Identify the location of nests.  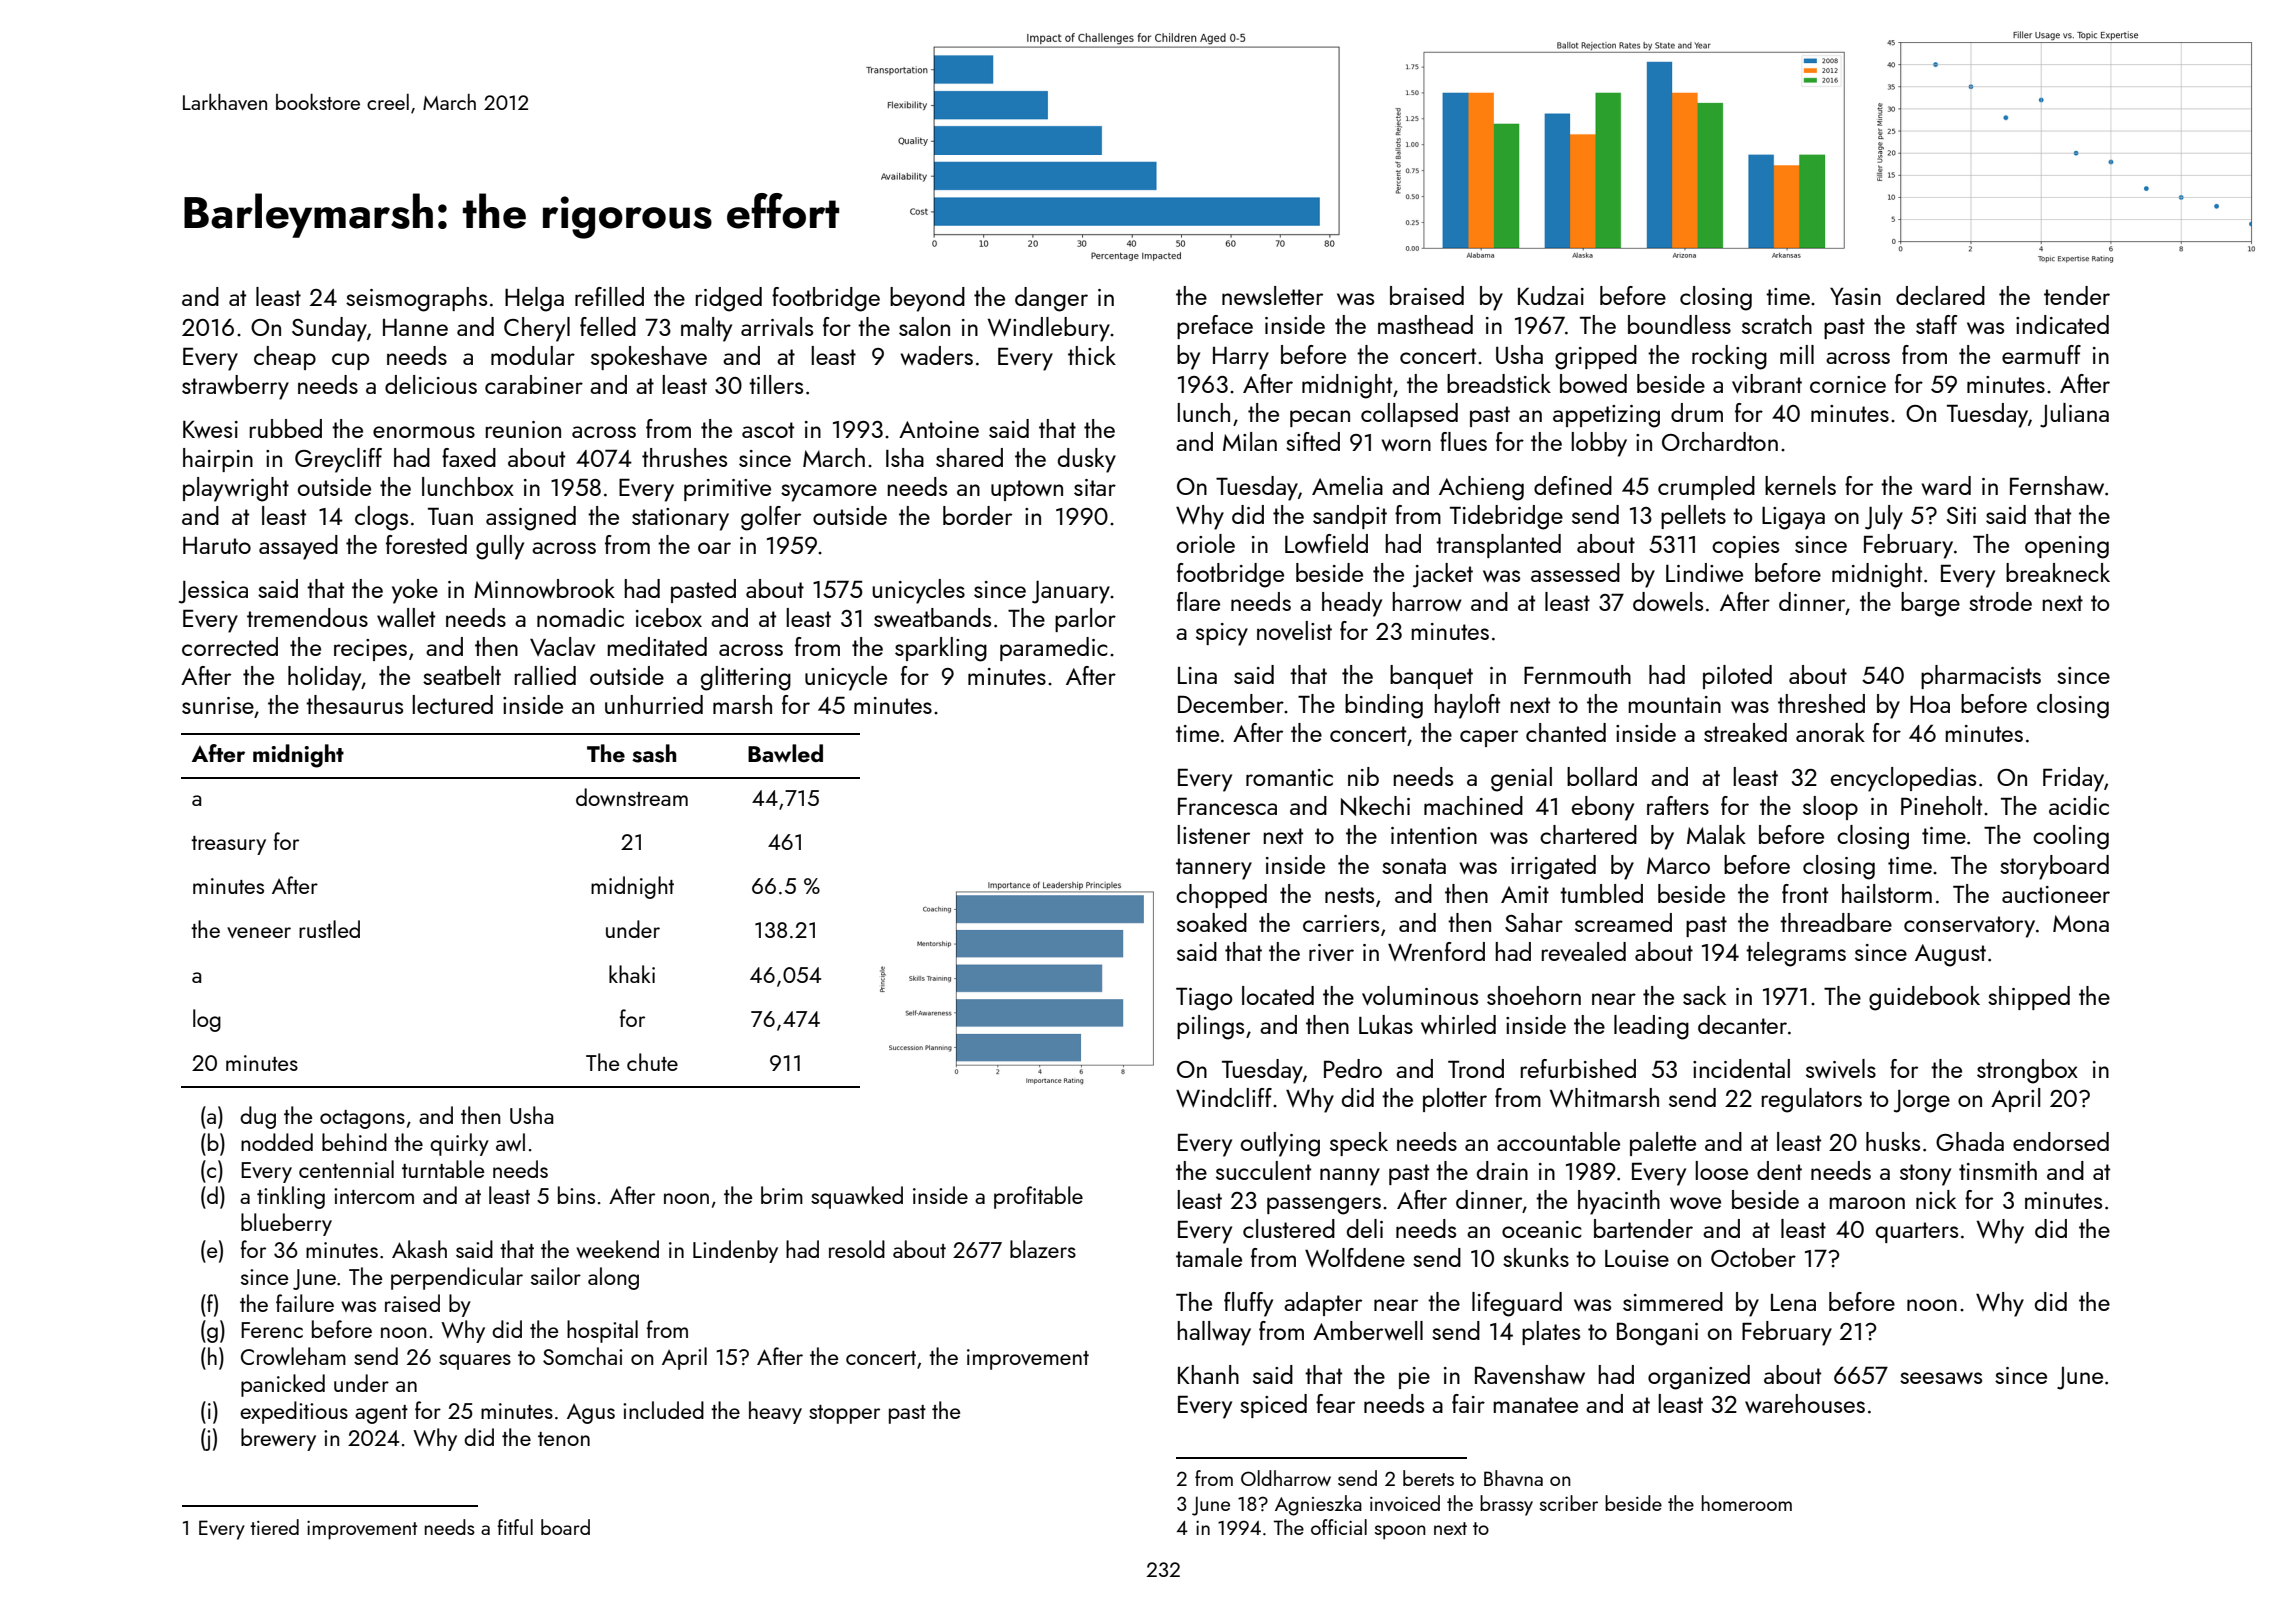
(1349, 895).
